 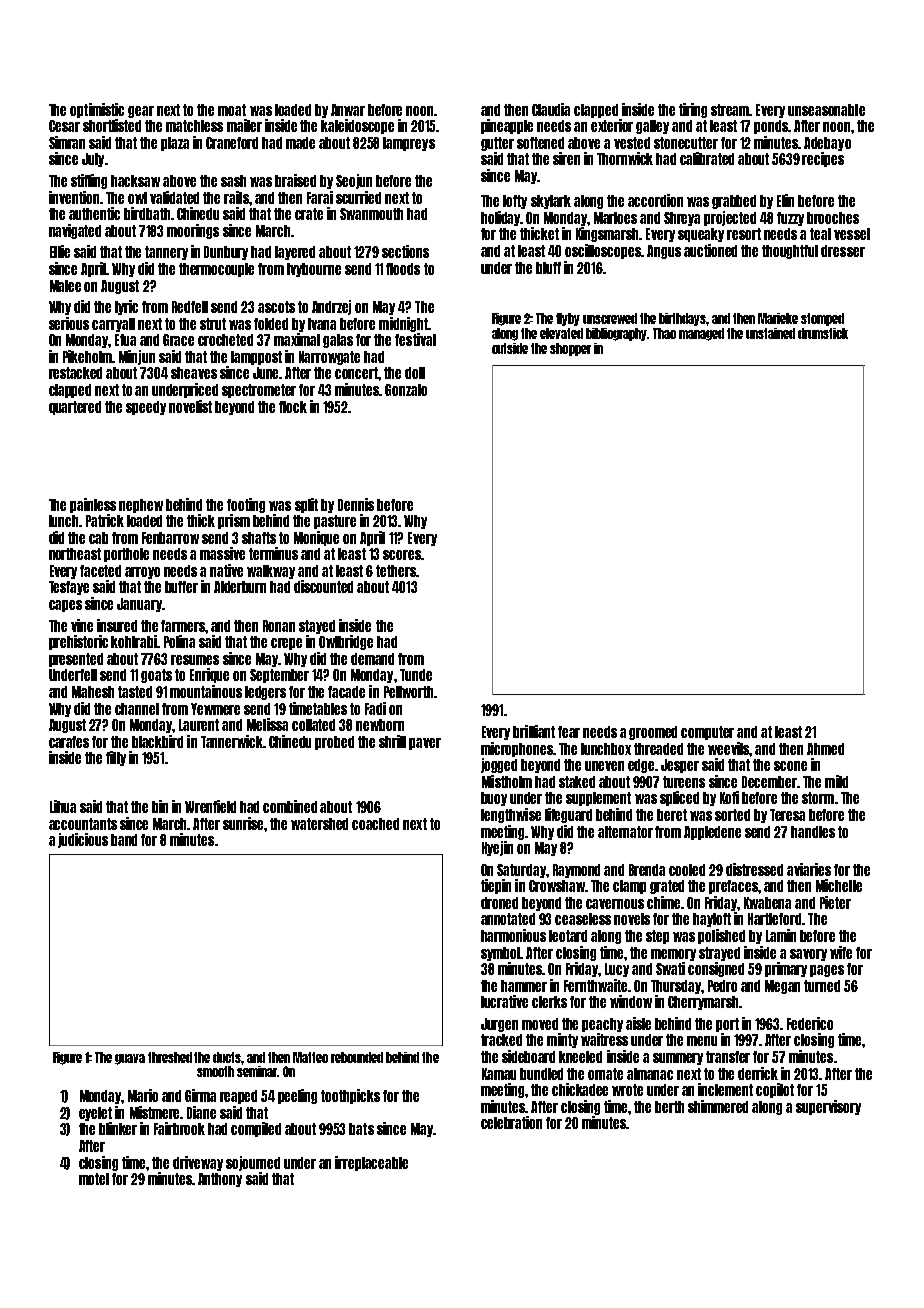 I want to click on rebounded, so click(x=357, y=1057).
